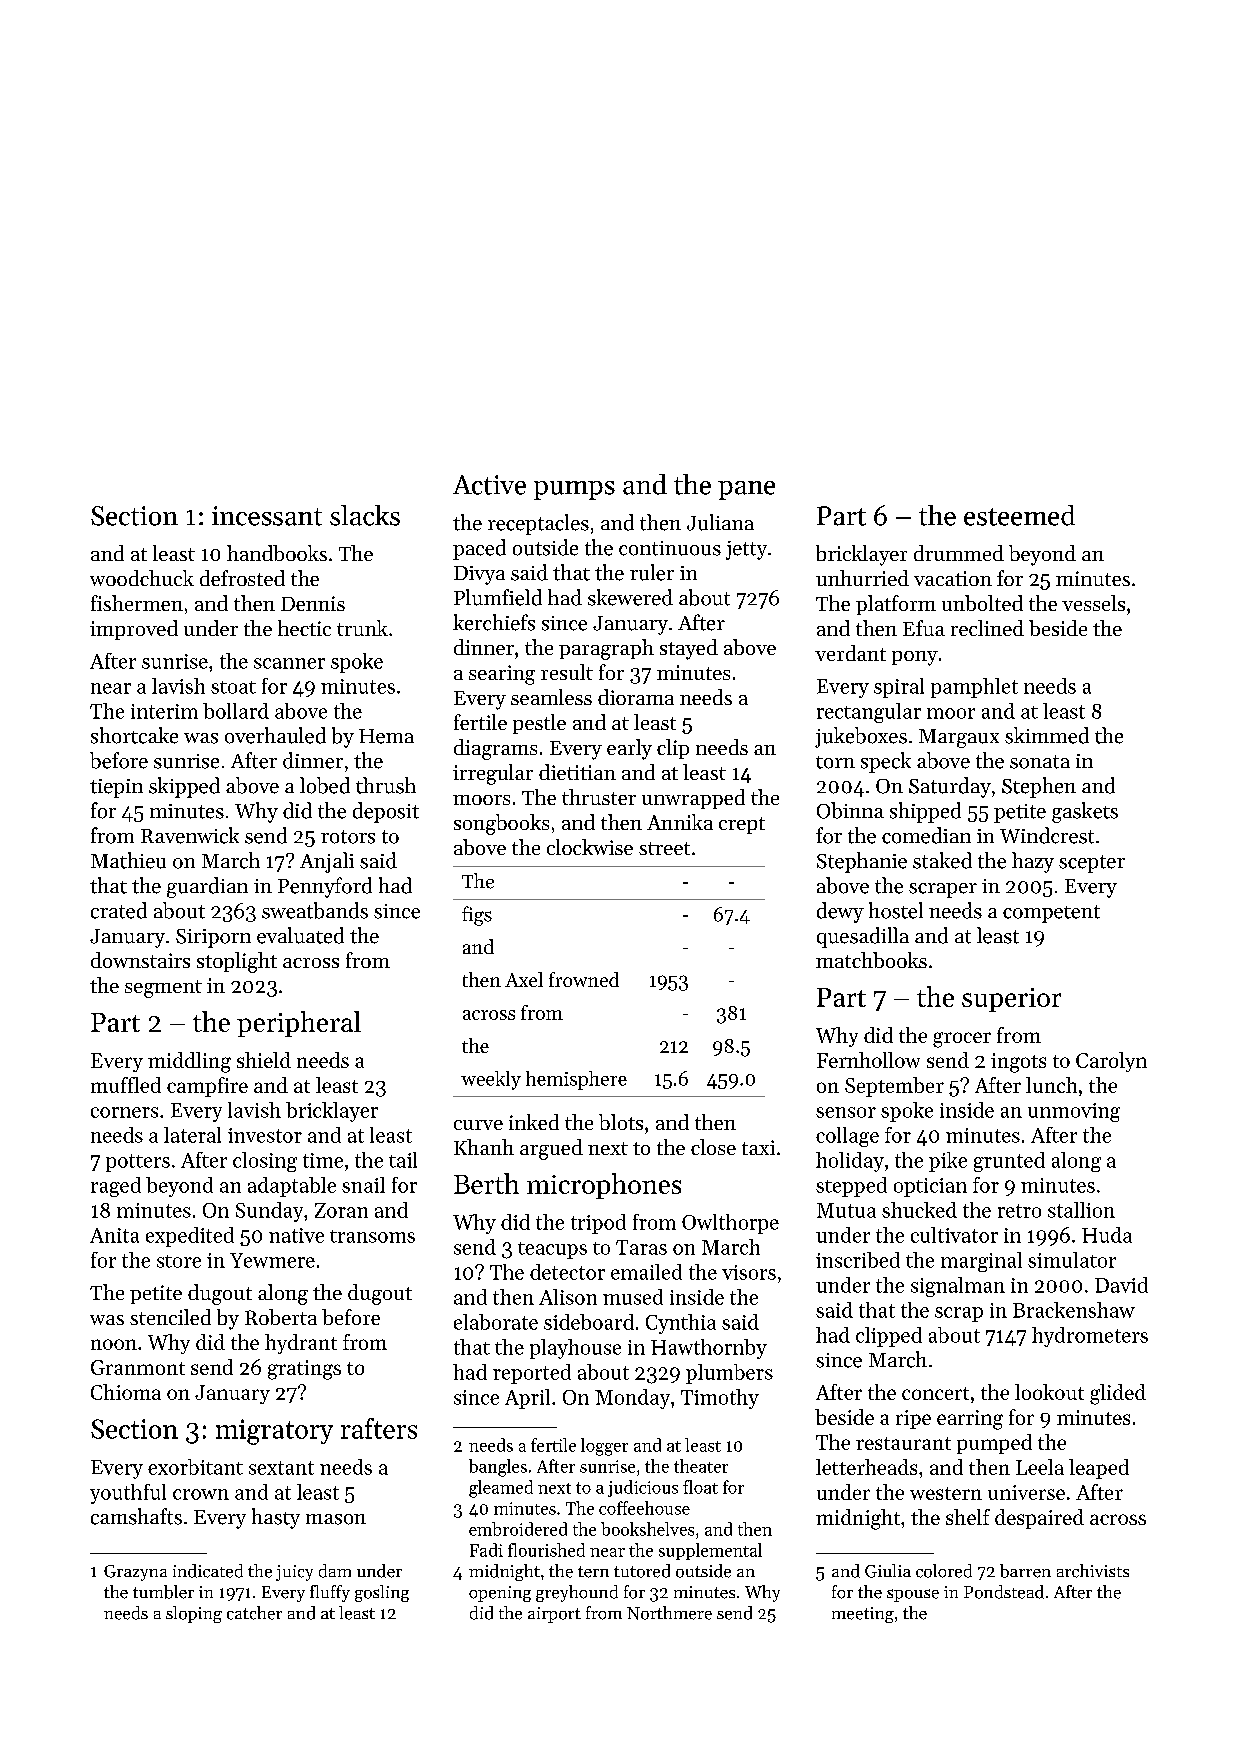 This document has height=1752, width=1239. I want to click on supplemental, so click(710, 1551).
